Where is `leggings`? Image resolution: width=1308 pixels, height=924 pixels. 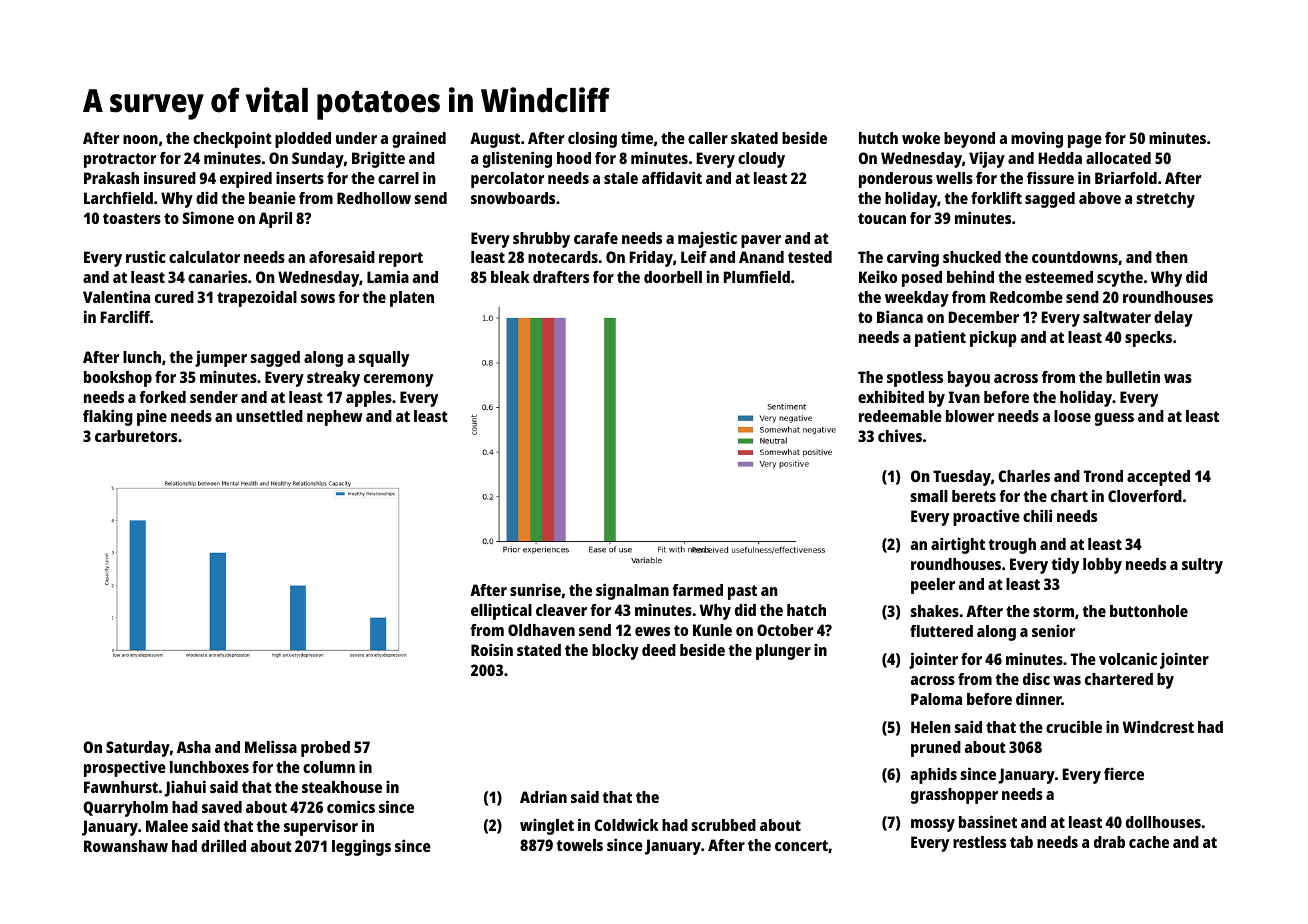 leggings is located at coordinates (361, 847).
